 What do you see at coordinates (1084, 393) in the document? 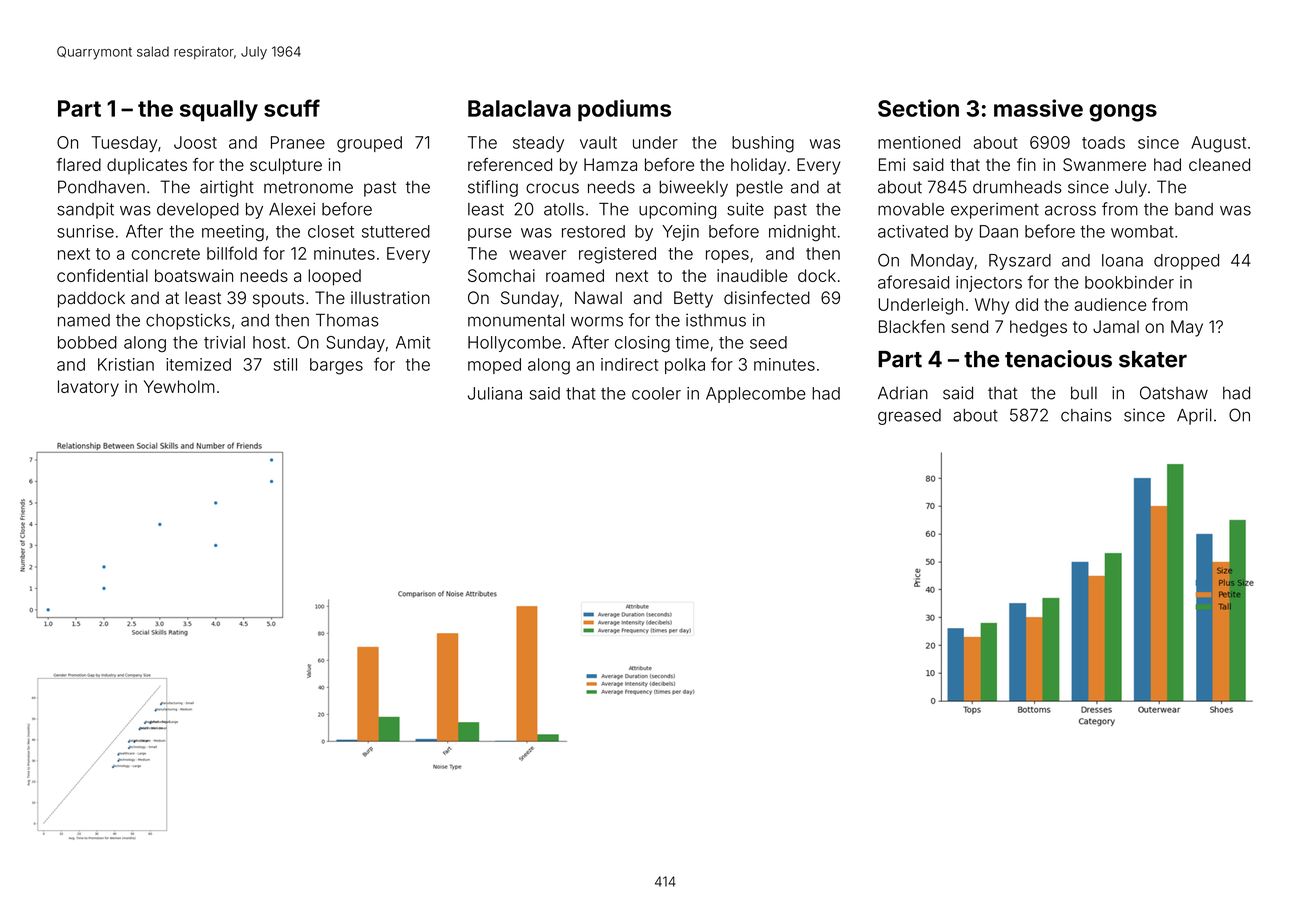
I see `bull` at bounding box center [1084, 393].
